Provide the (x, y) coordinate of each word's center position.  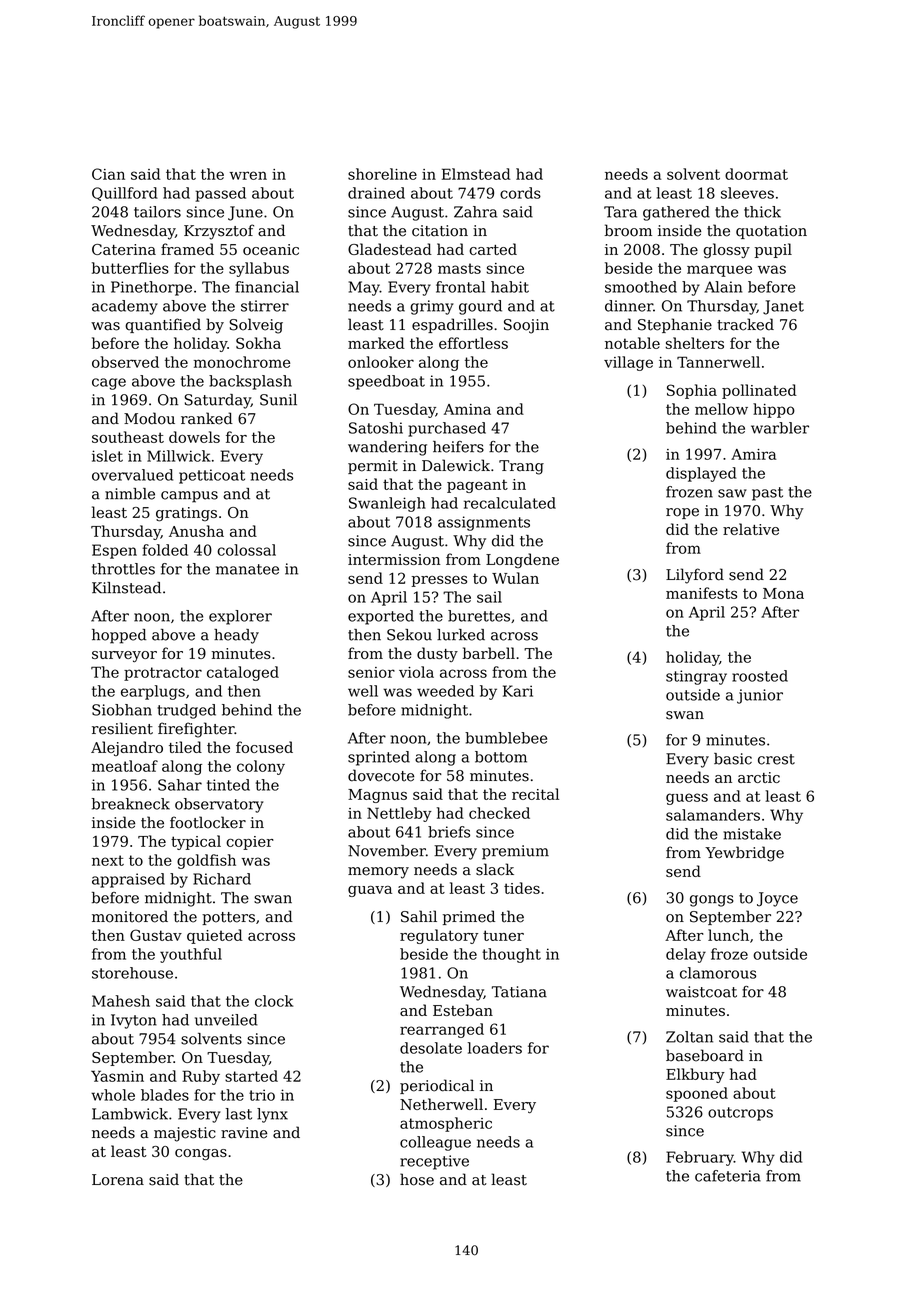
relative (751, 529)
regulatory (439, 936)
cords (520, 193)
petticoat (212, 476)
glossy (726, 251)
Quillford (125, 194)
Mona (783, 593)
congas (201, 1155)
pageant (477, 486)
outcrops (740, 1114)
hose (417, 1179)
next (108, 860)
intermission (394, 559)
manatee (247, 569)
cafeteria (728, 1176)
